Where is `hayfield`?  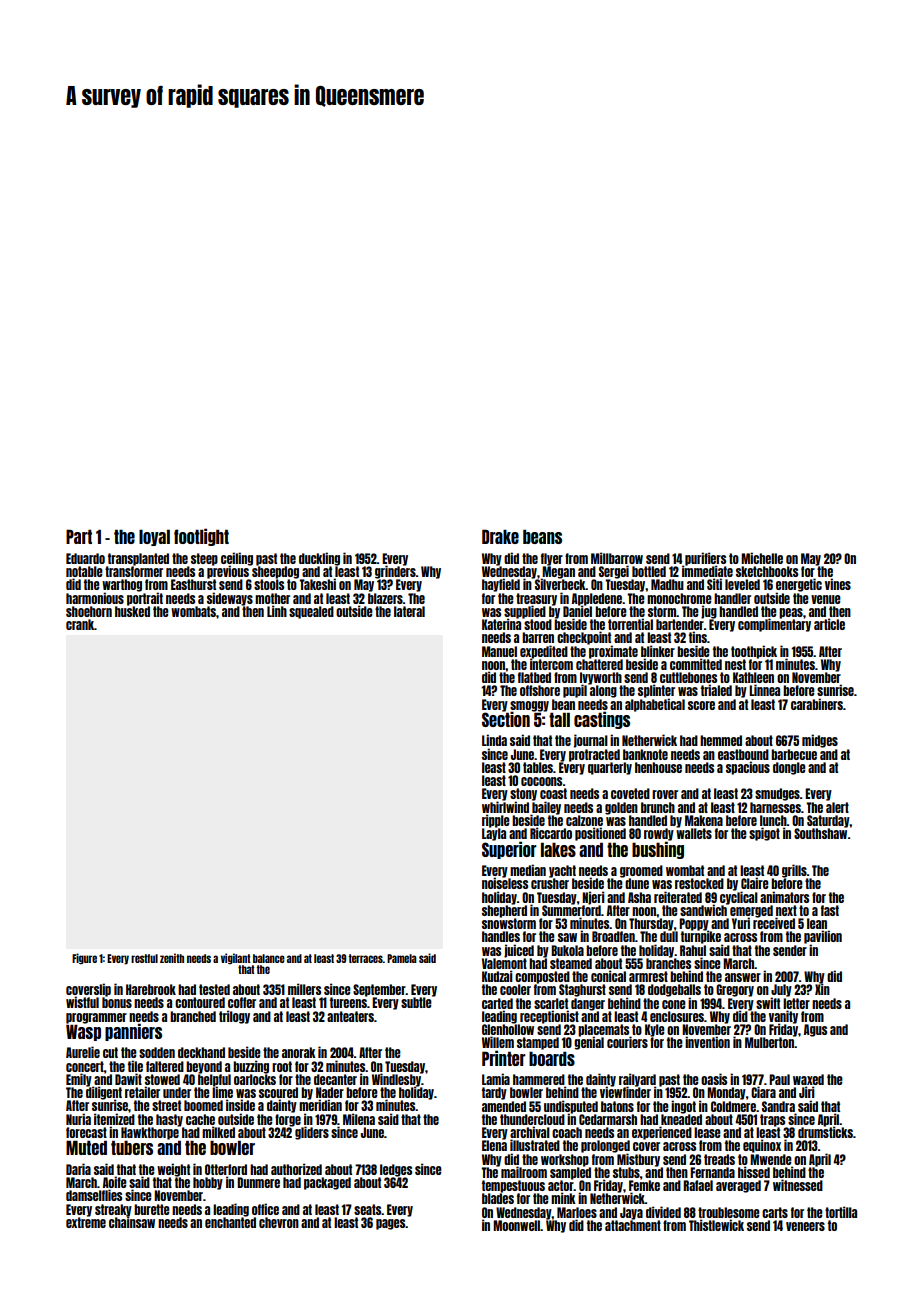 hayfield is located at coordinates (501, 585).
